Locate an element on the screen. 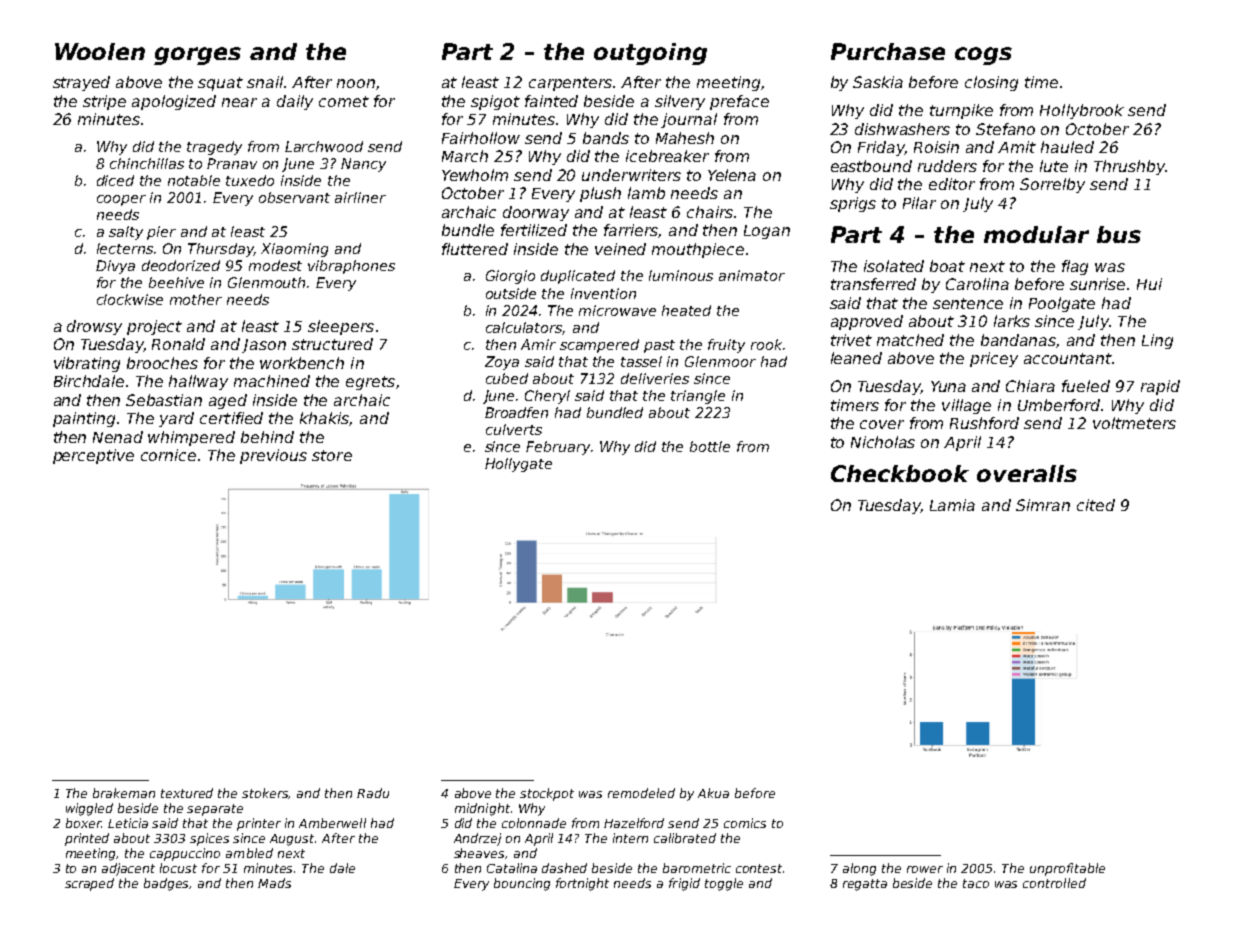 Image resolution: width=1233 pixels, height=952 pixels. store is located at coordinates (332, 455).
